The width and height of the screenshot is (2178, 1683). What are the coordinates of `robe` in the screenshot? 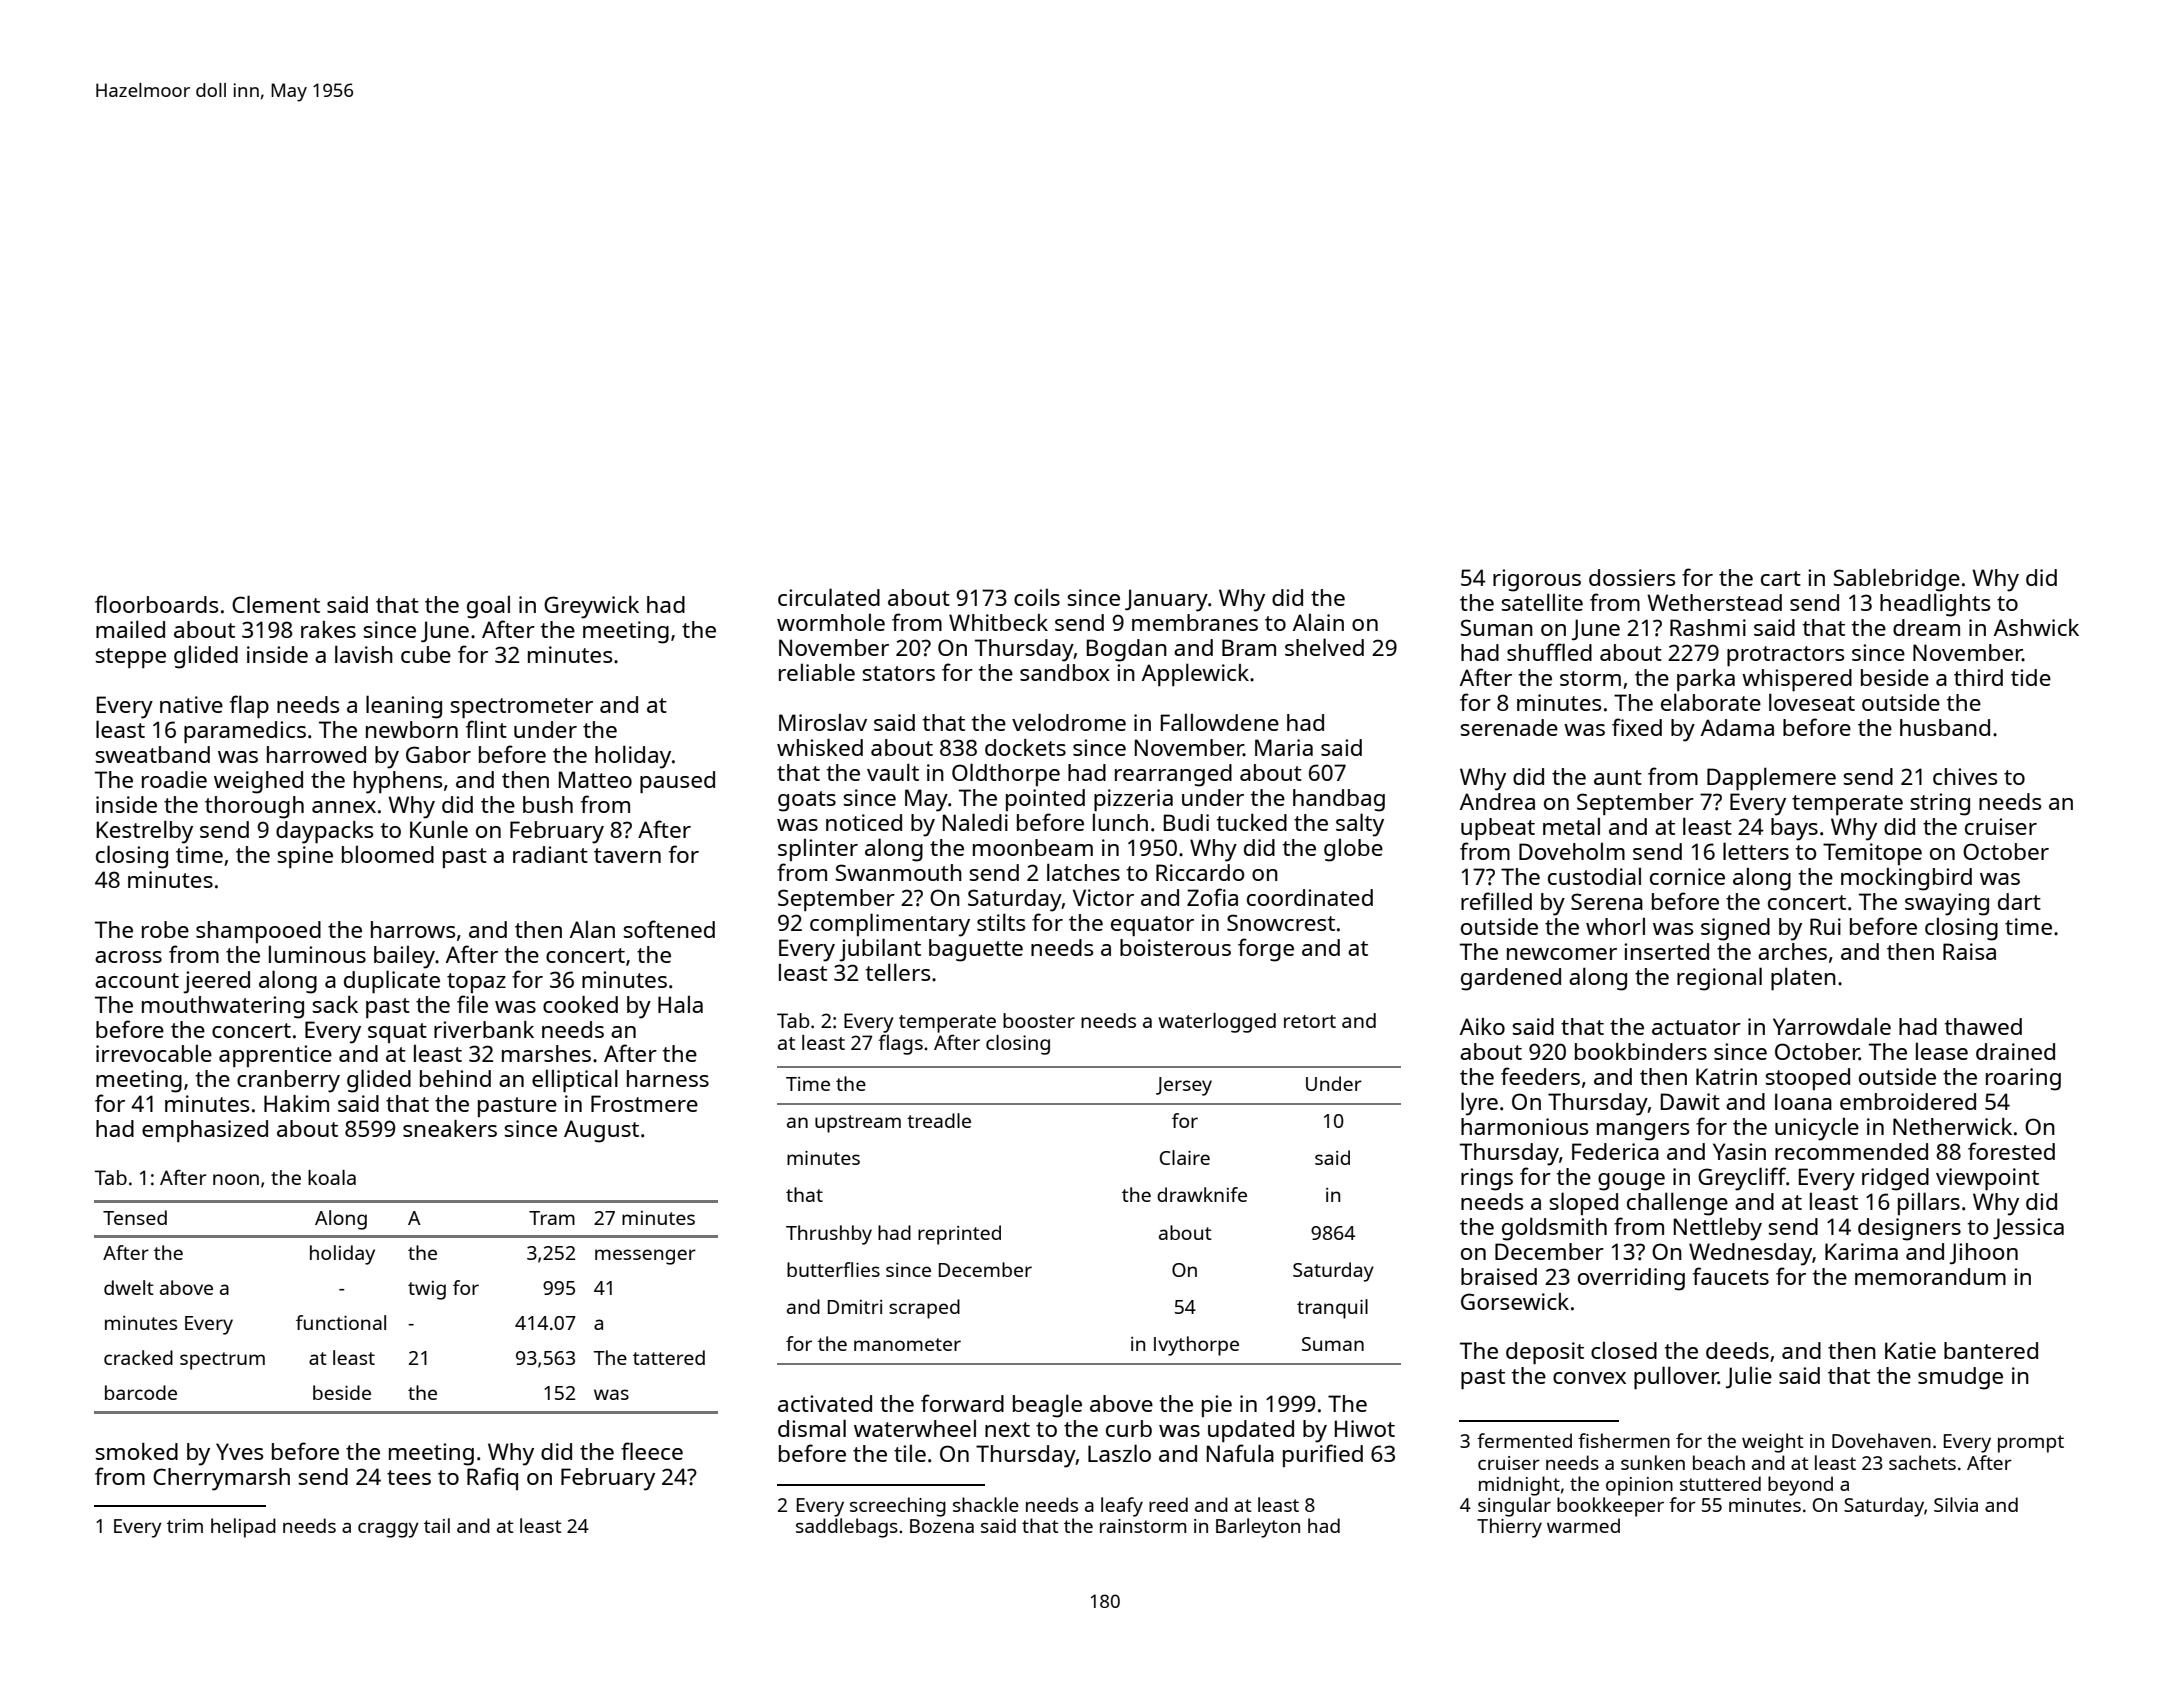 It's located at (165, 929).
